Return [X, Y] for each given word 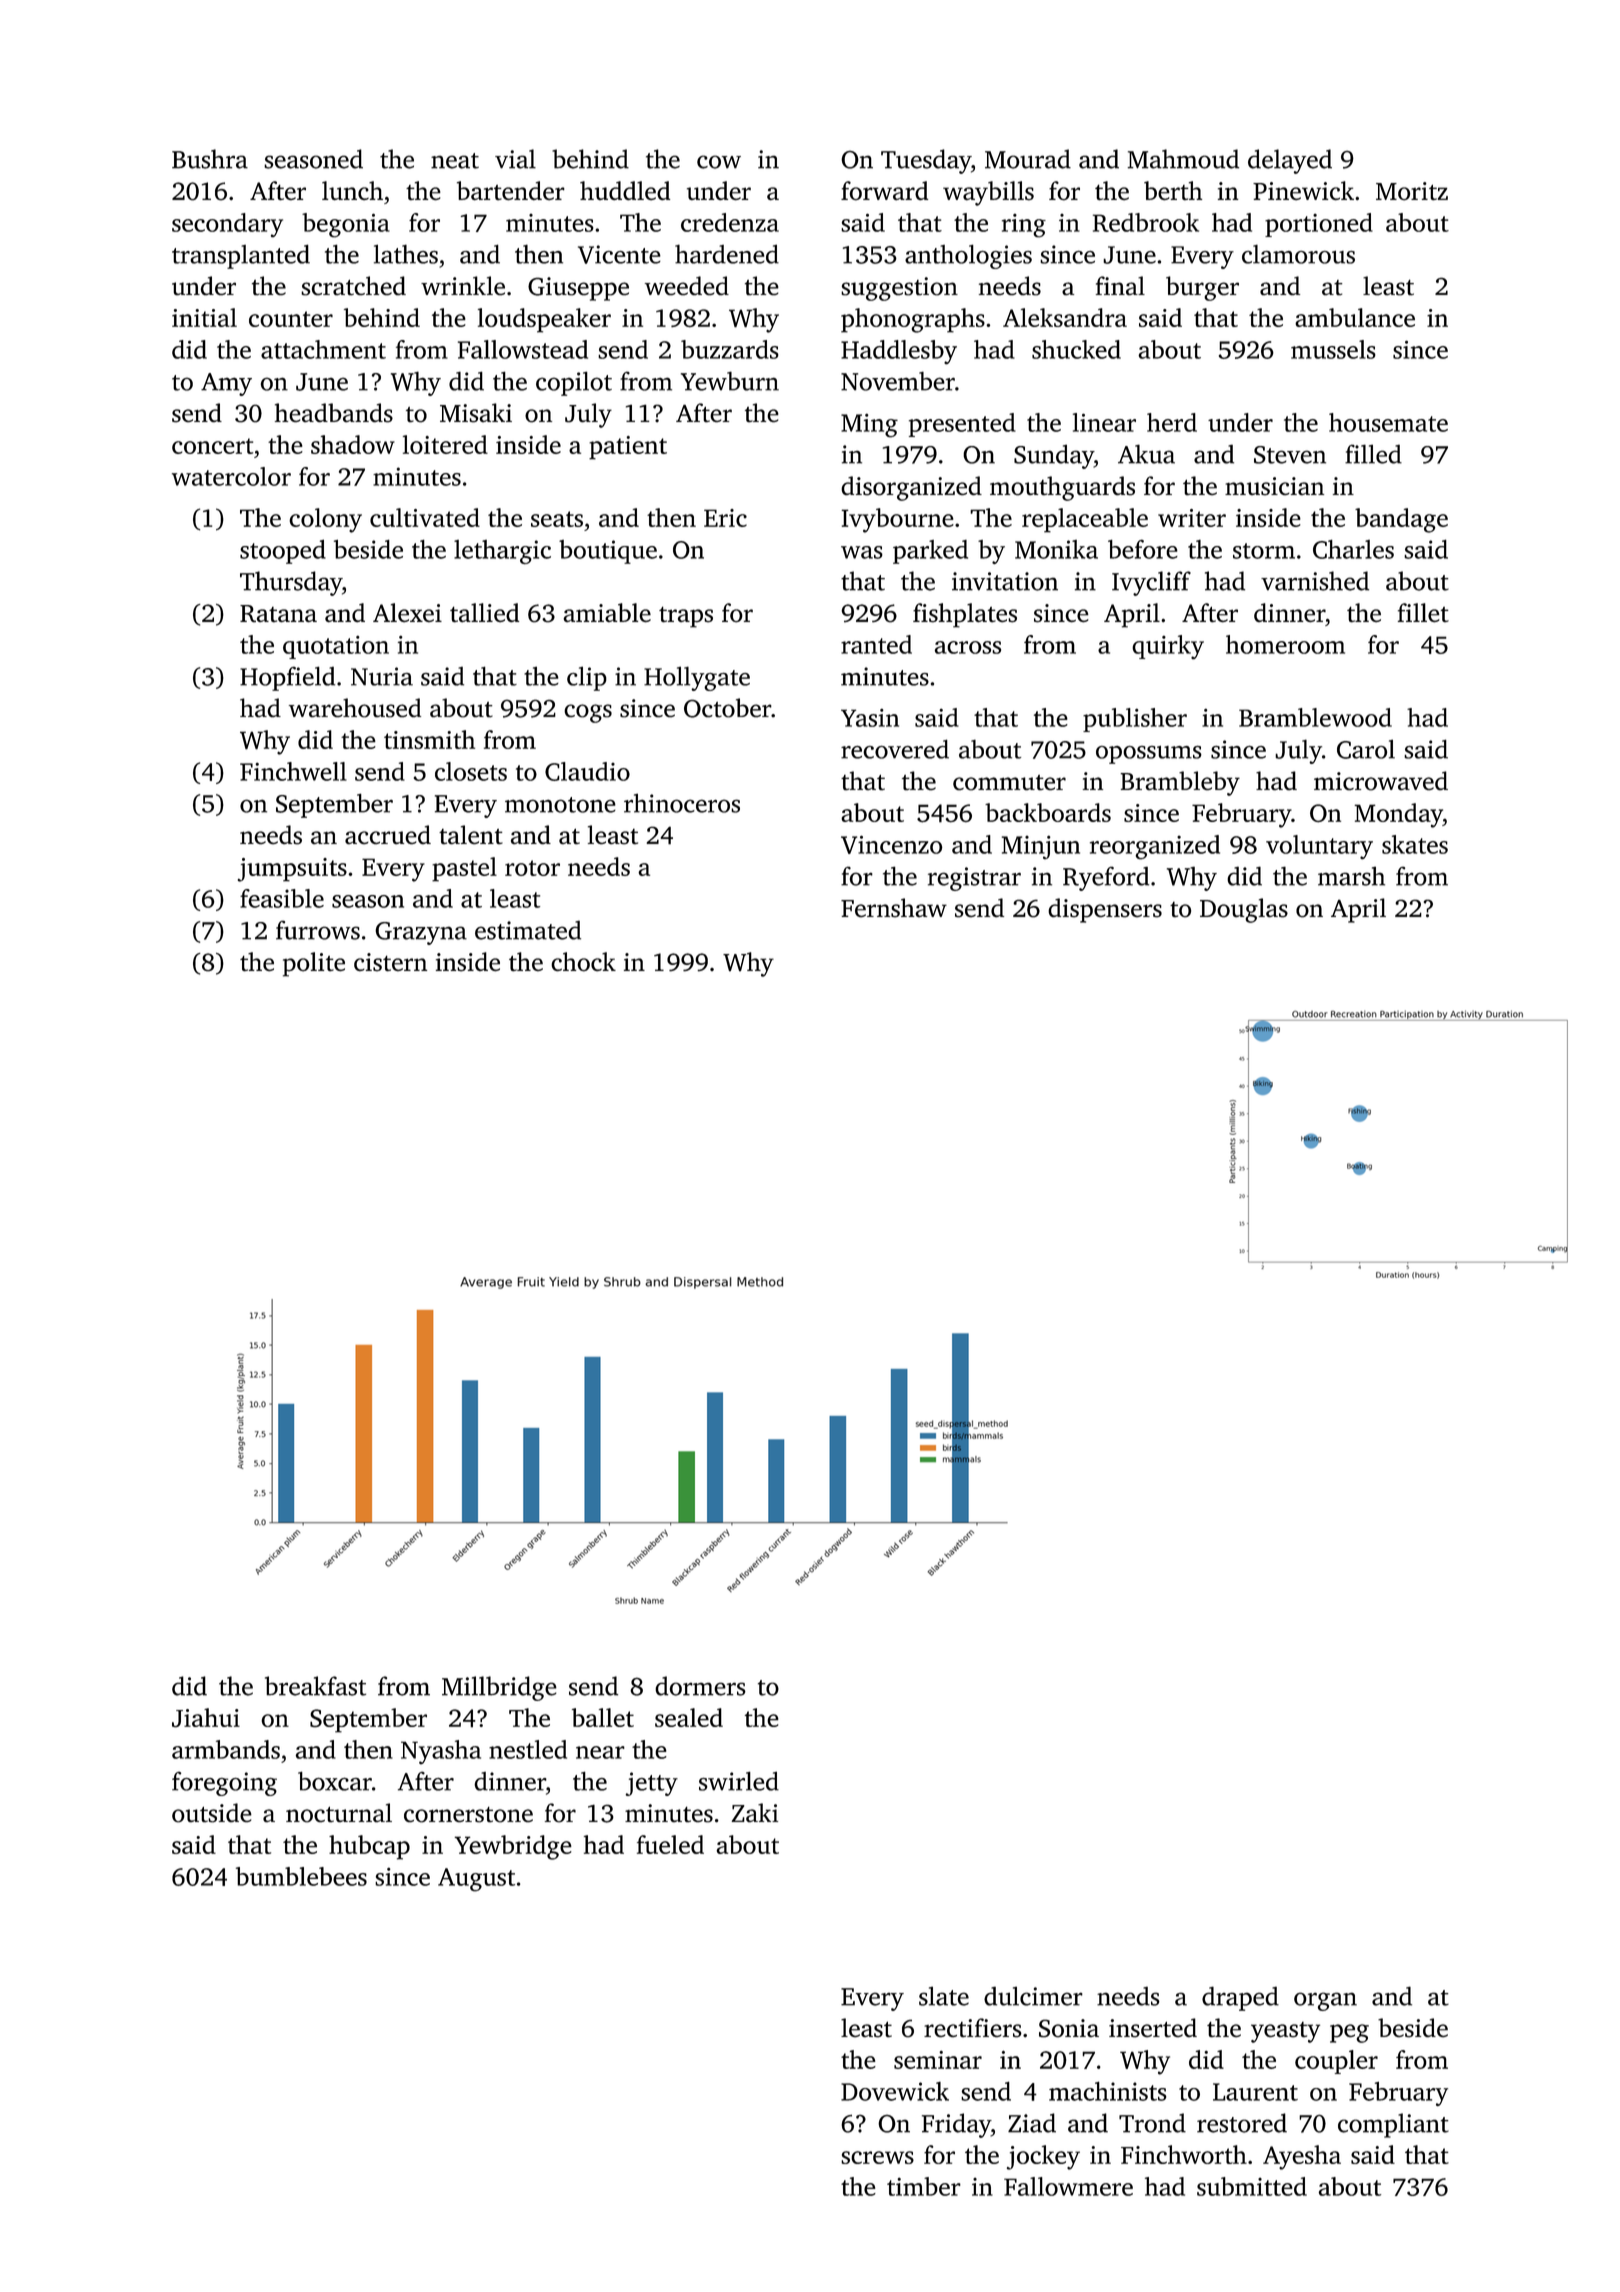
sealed [689, 1717]
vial [515, 159]
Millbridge [499, 1688]
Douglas [1244, 910]
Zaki [754, 1812]
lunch [352, 190]
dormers [700, 1686]
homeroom [1285, 644]
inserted [1153, 2028]
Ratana [278, 614]
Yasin [870, 718]
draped [1240, 1998]
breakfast [315, 1686]
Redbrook [1146, 222]
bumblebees [301, 1876]
